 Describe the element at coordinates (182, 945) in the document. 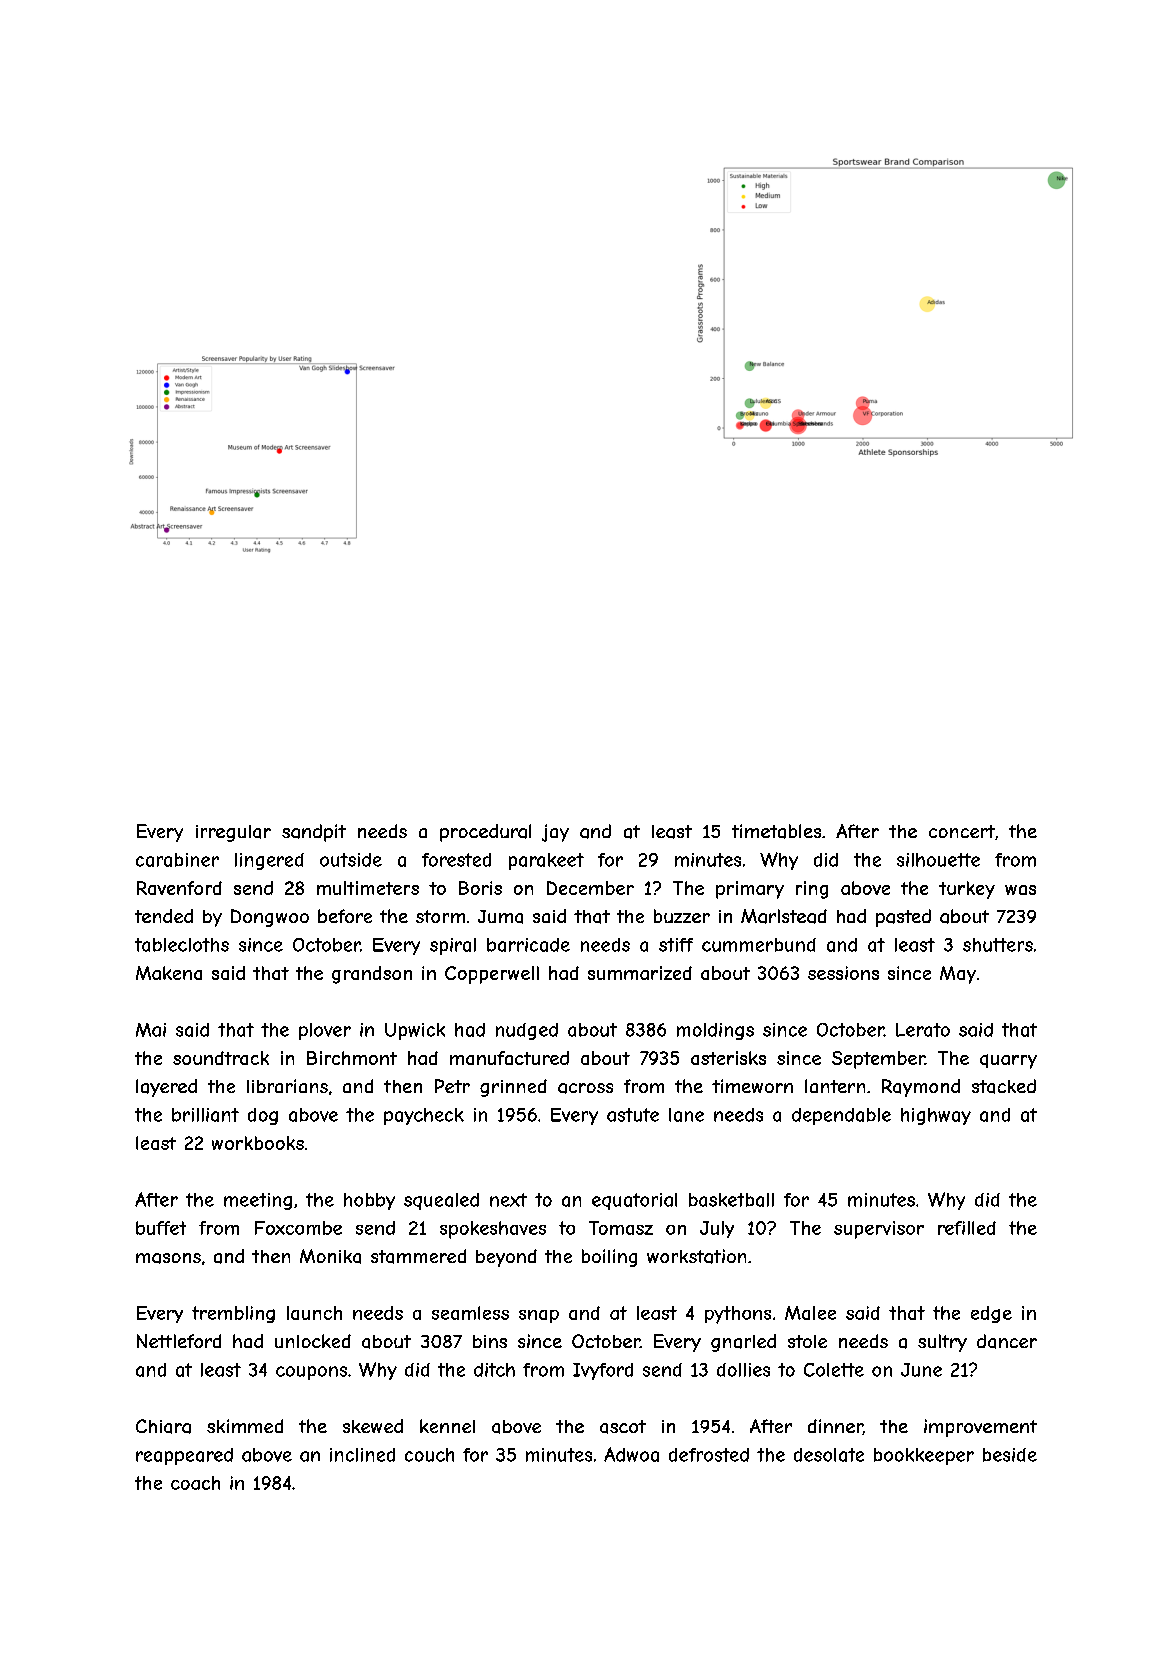

I see `tablecloths` at that location.
